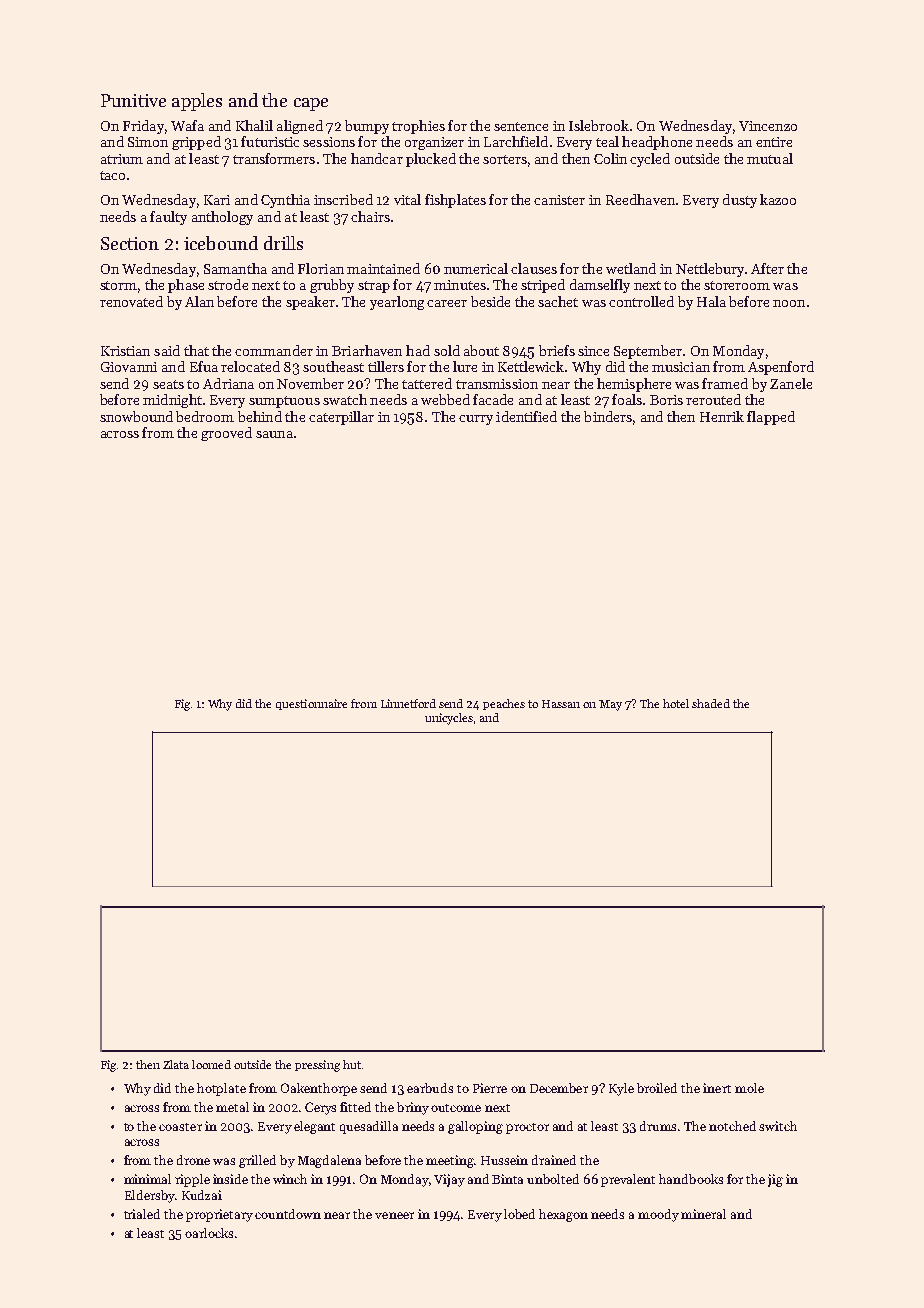  Describe the element at coordinates (527, 1128) in the screenshot. I see `proctor` at that location.
